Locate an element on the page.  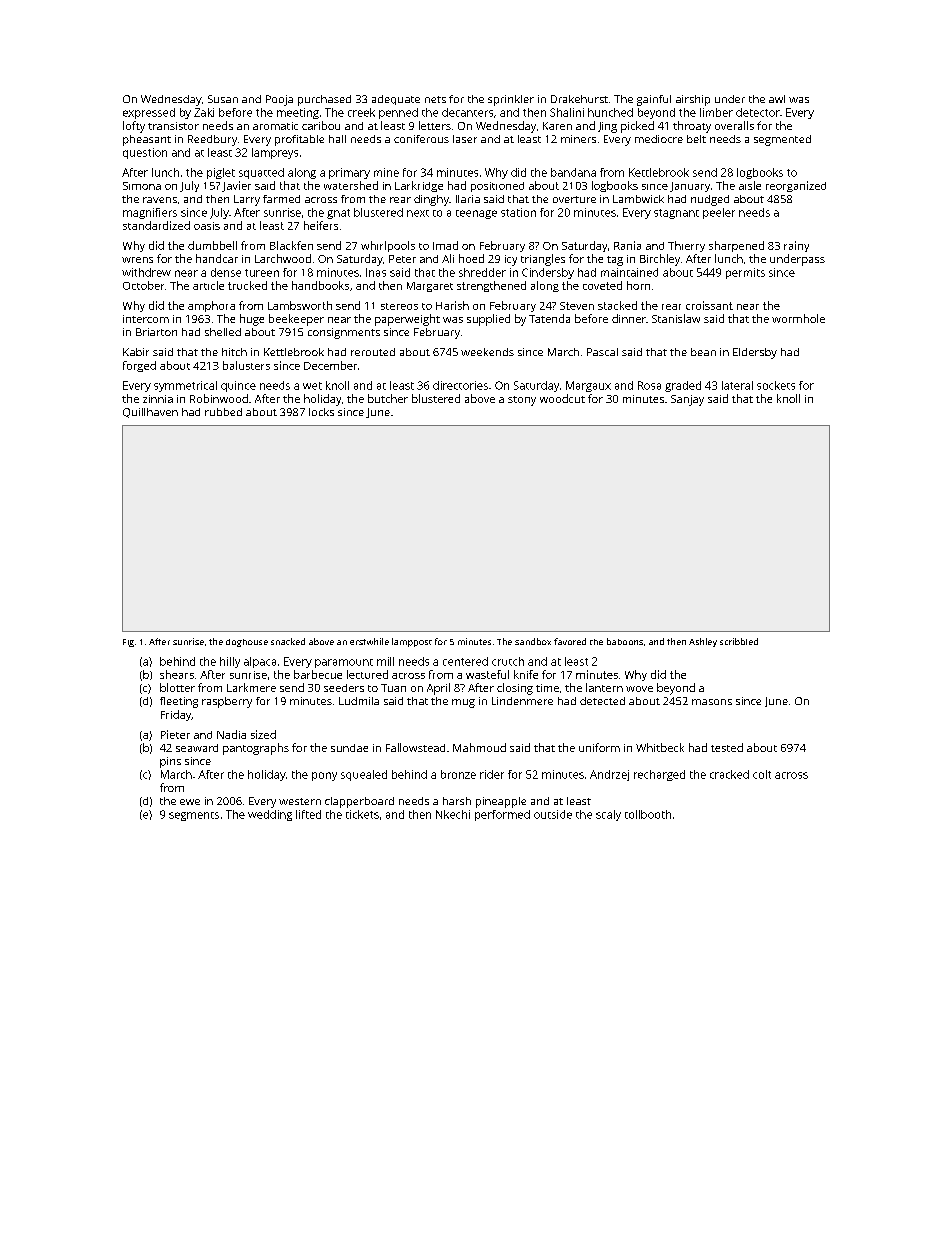
Susan is located at coordinates (223, 99).
